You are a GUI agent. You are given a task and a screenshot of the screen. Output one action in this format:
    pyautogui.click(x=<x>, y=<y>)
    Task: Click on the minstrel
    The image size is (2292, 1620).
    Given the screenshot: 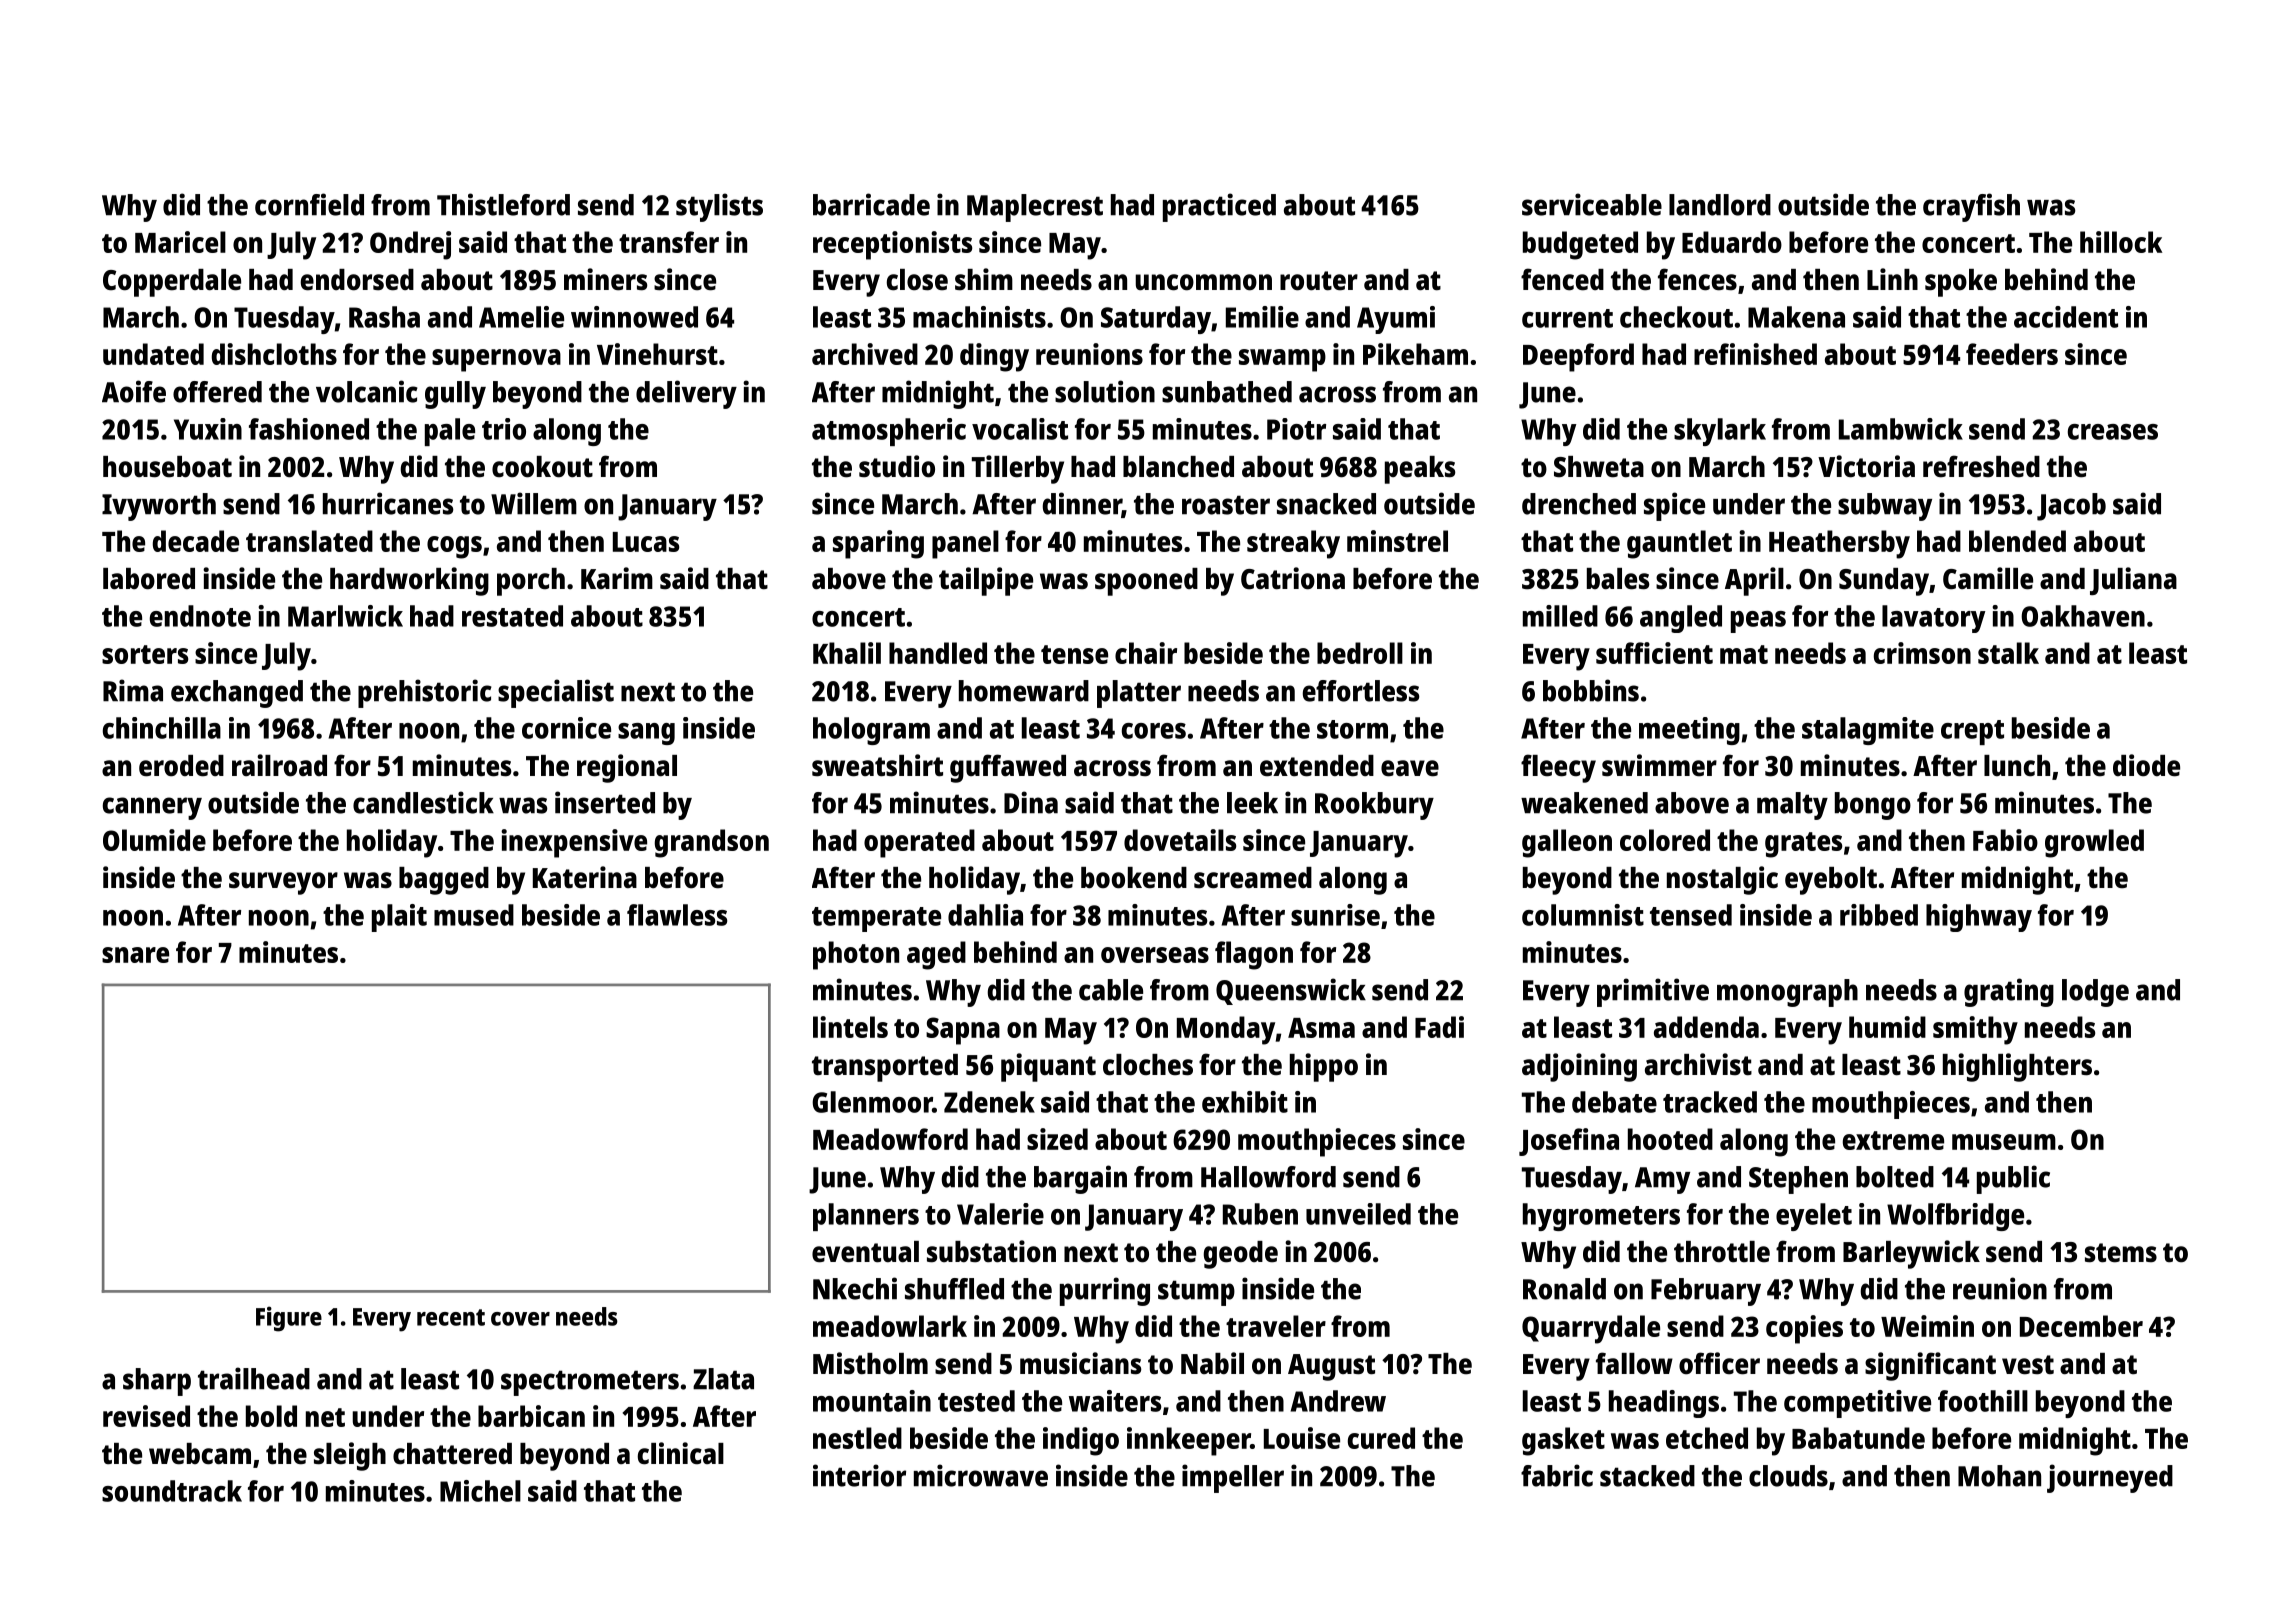 What is the action you would take?
    pyautogui.click(x=1397, y=541)
